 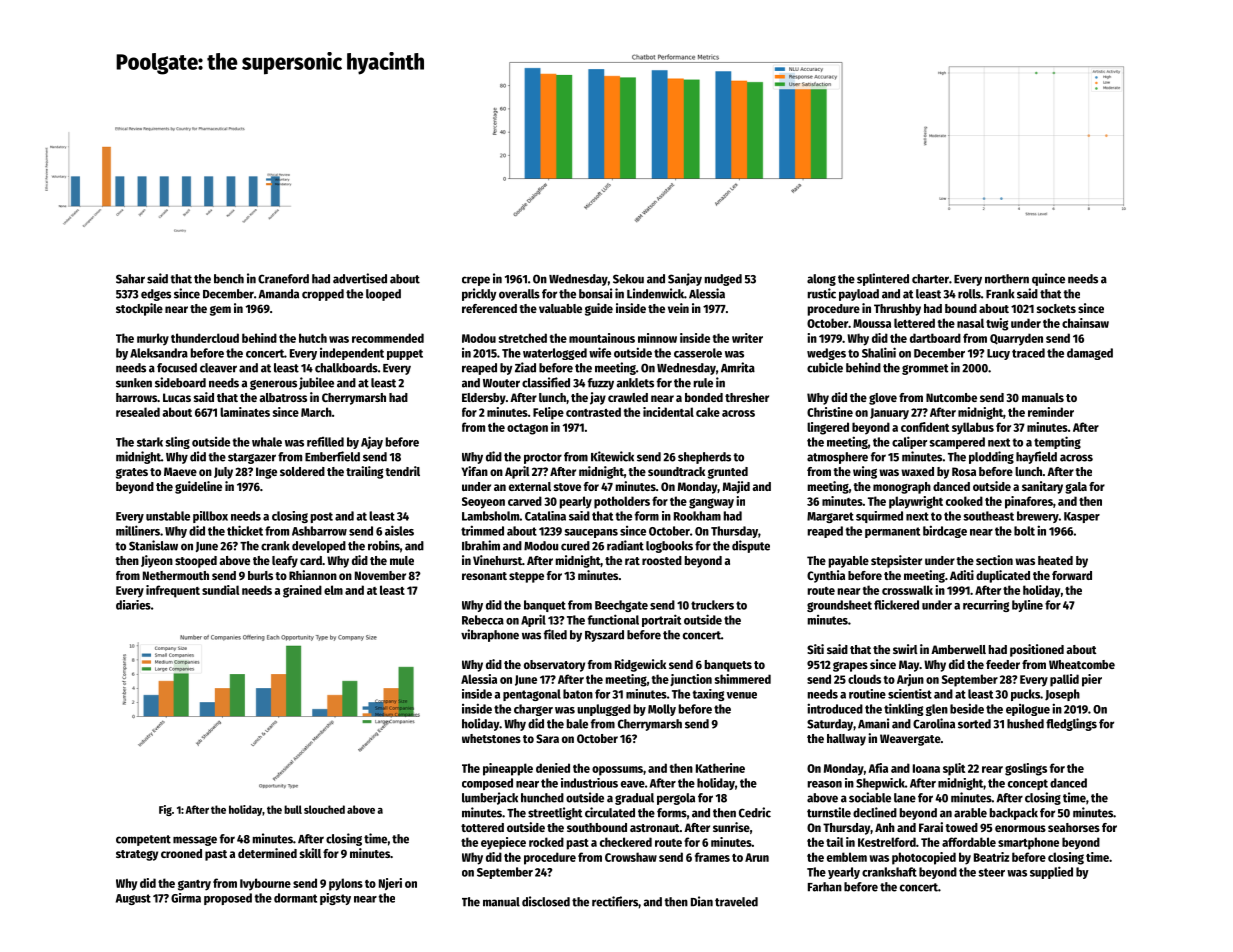 I want to click on seahorses, so click(x=1074, y=827).
